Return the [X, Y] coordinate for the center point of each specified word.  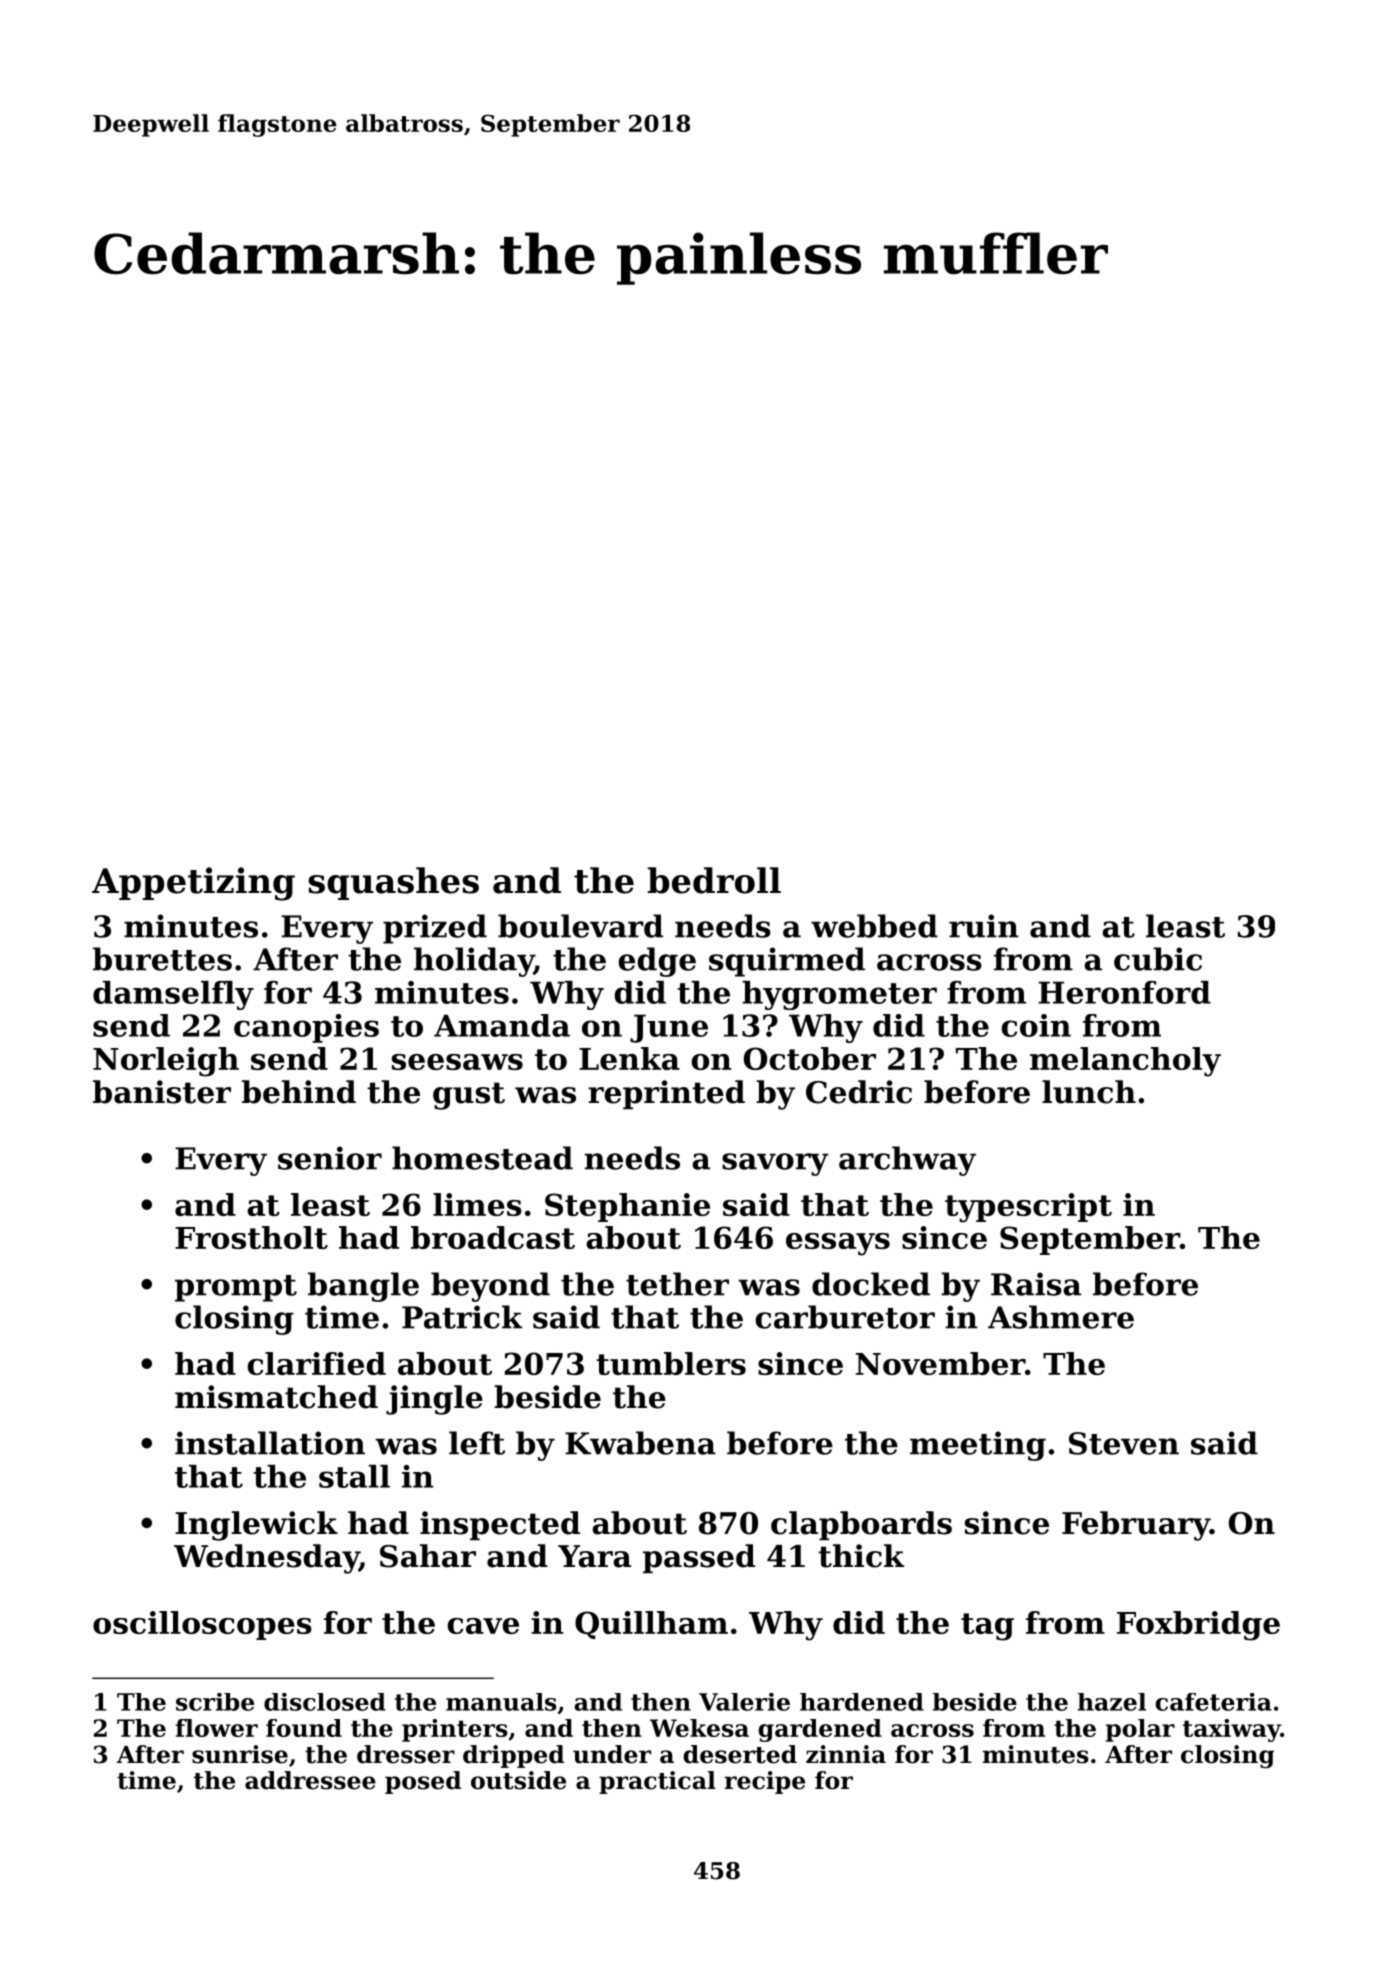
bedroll [714, 880]
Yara [594, 1556]
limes [477, 1204]
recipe [764, 1782]
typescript [1028, 1208]
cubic [1158, 959]
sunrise [240, 1754]
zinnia [846, 1754]
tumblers [671, 1363]
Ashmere [1061, 1317]
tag [987, 1627]
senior [330, 1158]
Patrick [462, 1317]
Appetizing [193, 884]
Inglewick [256, 1526]
